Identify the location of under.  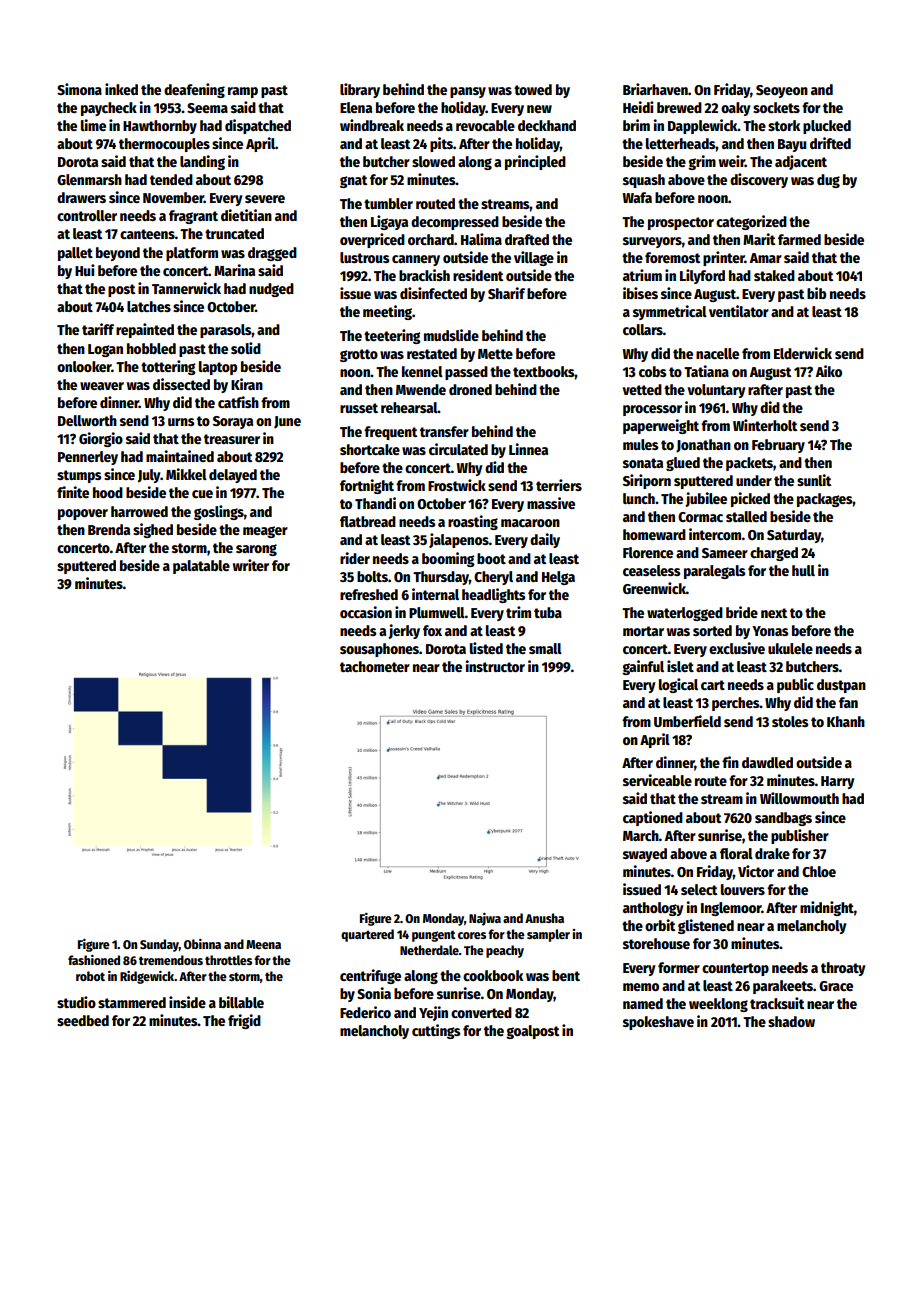
(754, 480).
